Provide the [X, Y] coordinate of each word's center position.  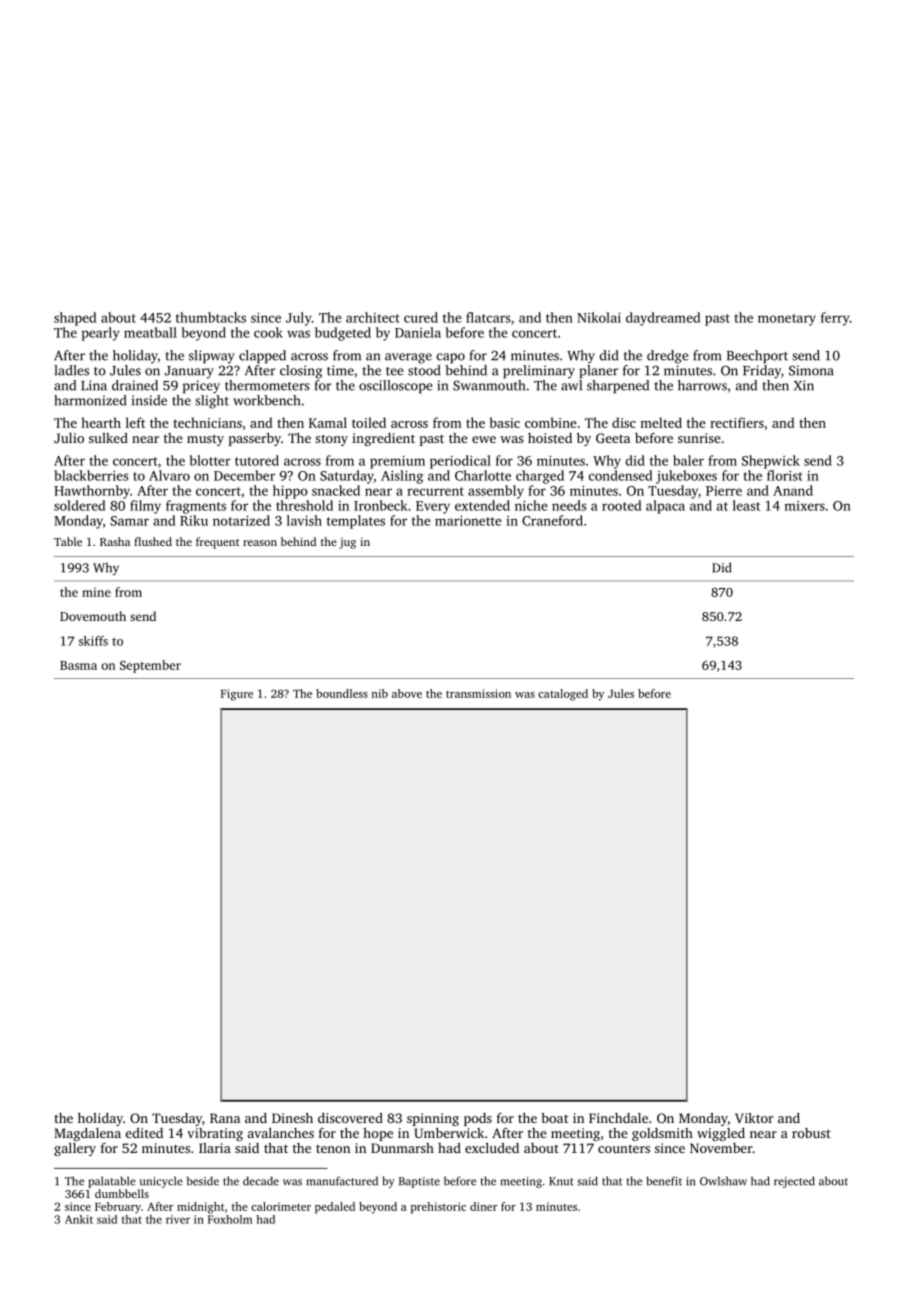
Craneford [552, 520]
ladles [71, 370]
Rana [225, 1118]
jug [347, 543]
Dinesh [292, 1118]
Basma [78, 665]
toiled [369, 422]
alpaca [665, 507]
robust [811, 1133]
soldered [79, 505]
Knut [561, 1181]
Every [433, 507]
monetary [787, 320]
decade [261, 1181]
